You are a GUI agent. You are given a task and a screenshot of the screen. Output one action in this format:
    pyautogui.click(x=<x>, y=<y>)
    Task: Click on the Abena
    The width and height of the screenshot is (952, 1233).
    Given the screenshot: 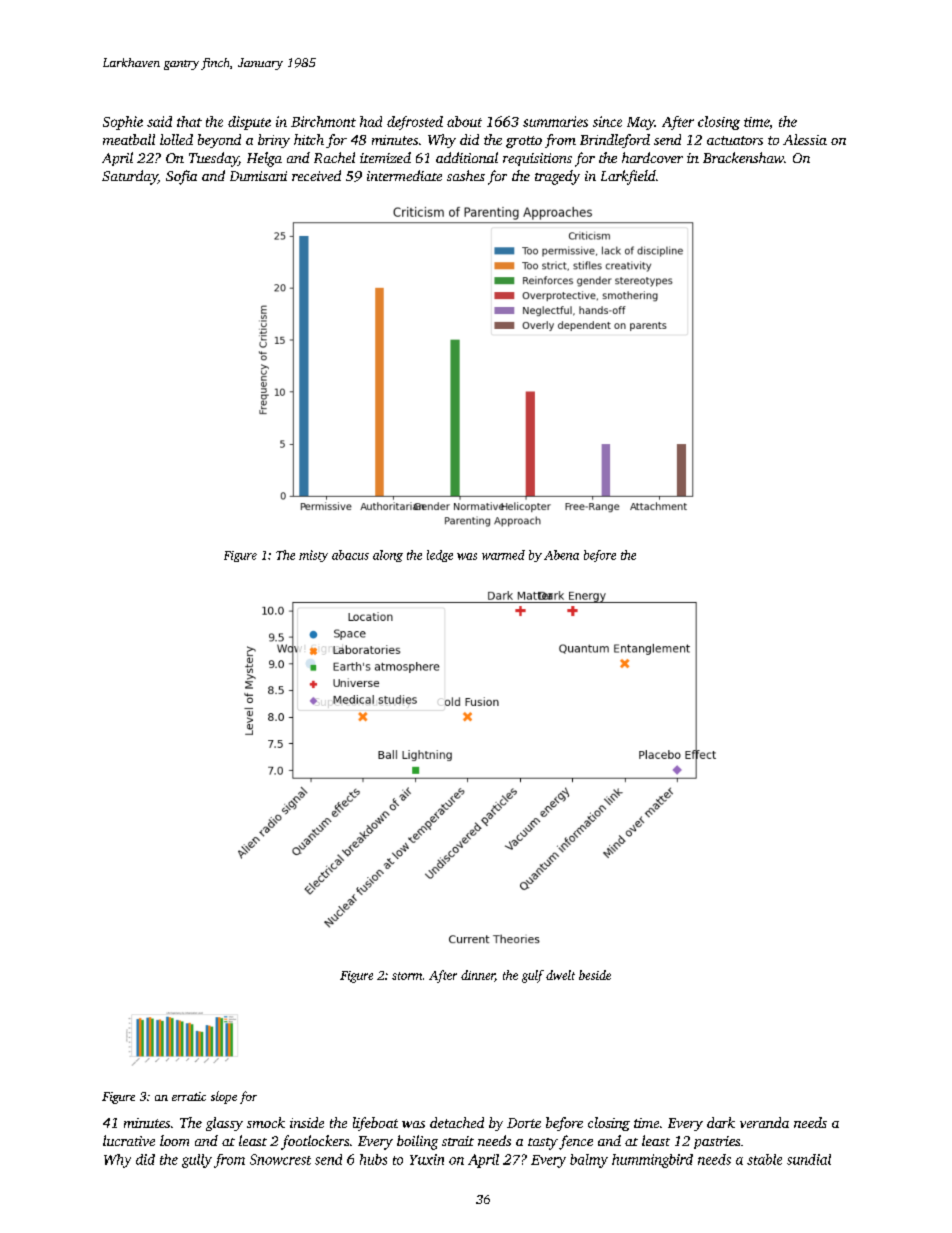 What is the action you would take?
    pyautogui.click(x=561, y=555)
